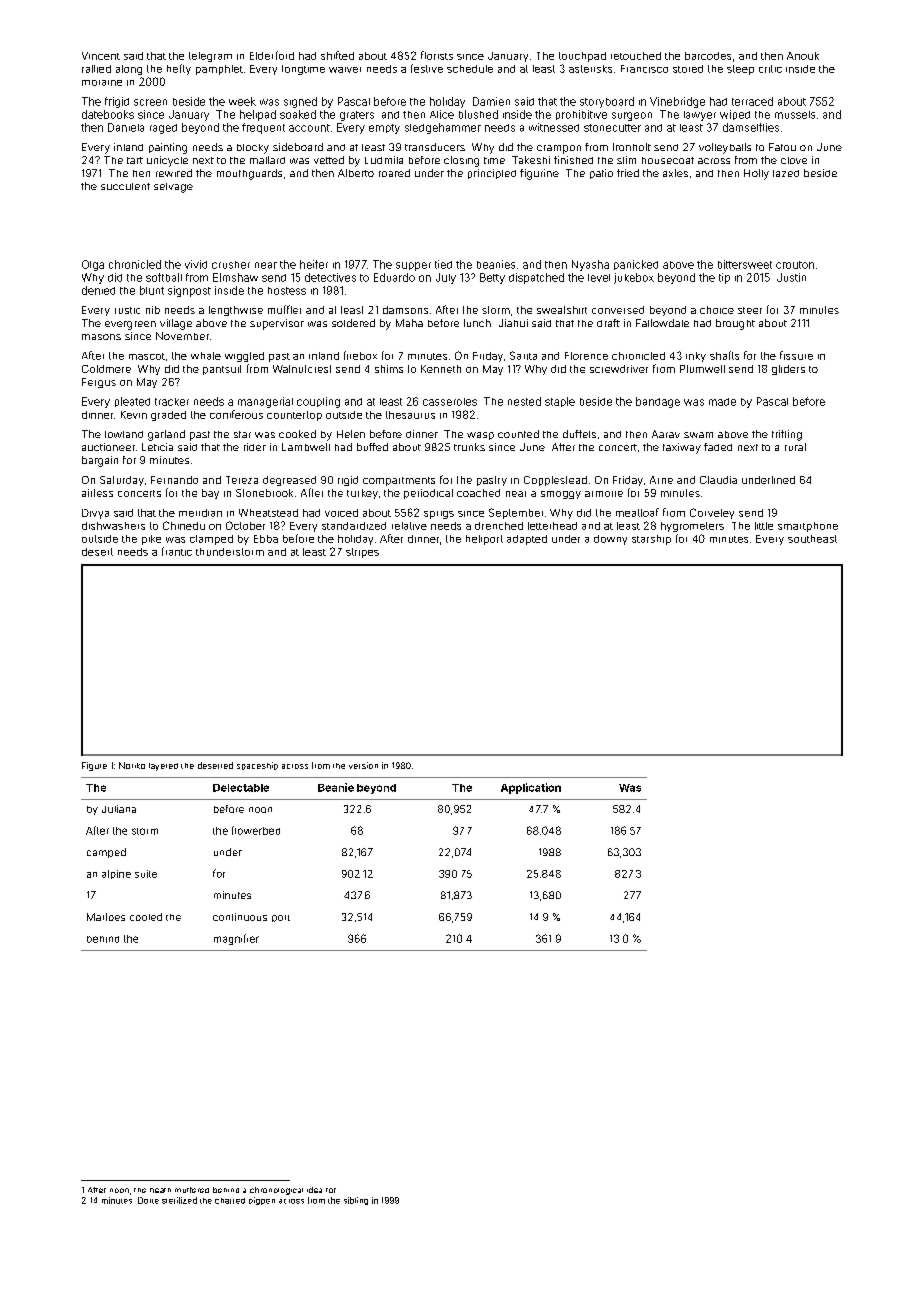 This page has height=1308, width=924. I want to click on version, so click(363, 765).
